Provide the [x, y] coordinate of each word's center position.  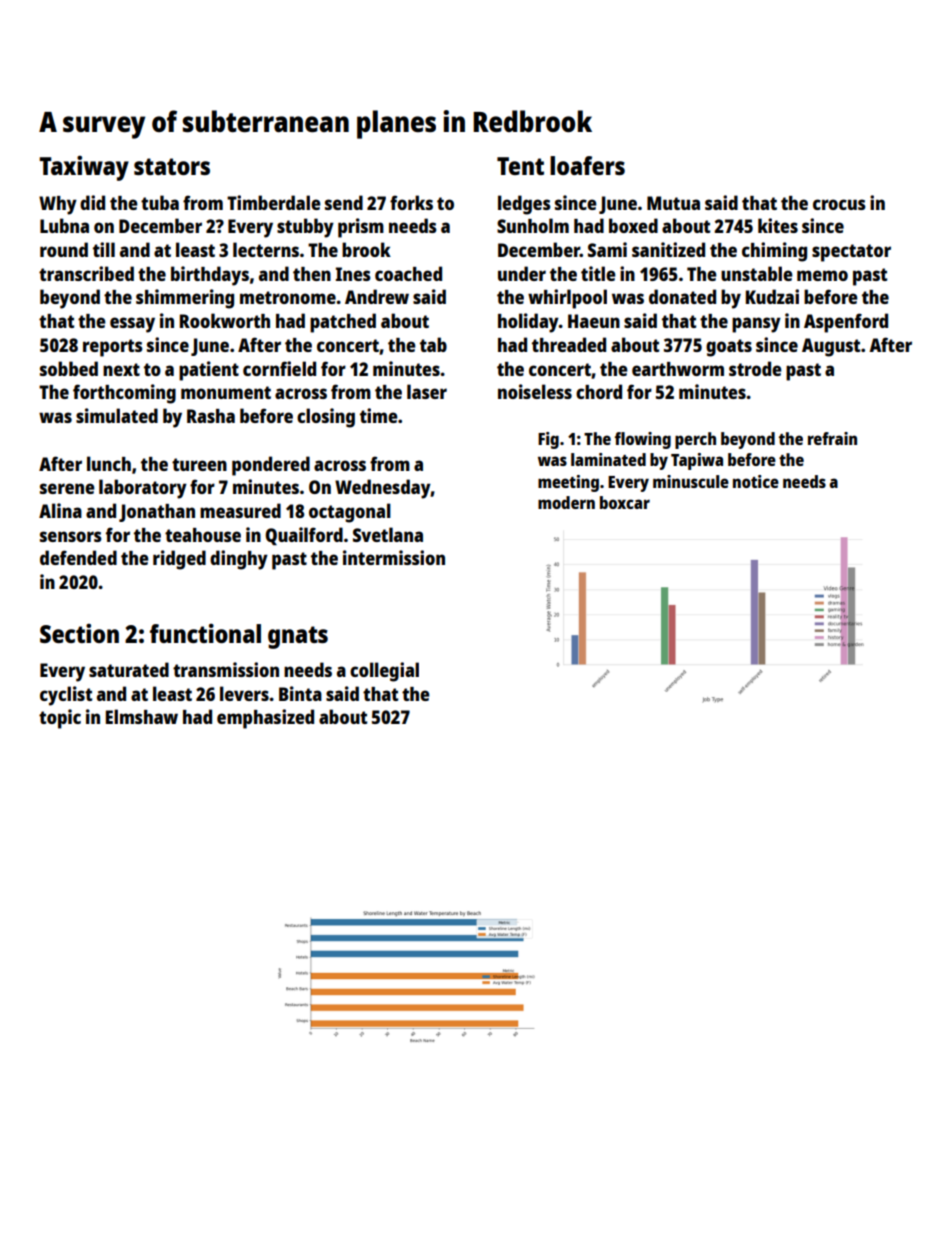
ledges [524, 205]
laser [427, 391]
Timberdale [274, 202]
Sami [607, 249]
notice [756, 481]
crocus [839, 204]
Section [79, 633]
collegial [384, 672]
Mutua [673, 203]
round [64, 249]
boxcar [625, 502]
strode [755, 368]
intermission [394, 557]
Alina [60, 510]
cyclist [66, 696]
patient [209, 371]
